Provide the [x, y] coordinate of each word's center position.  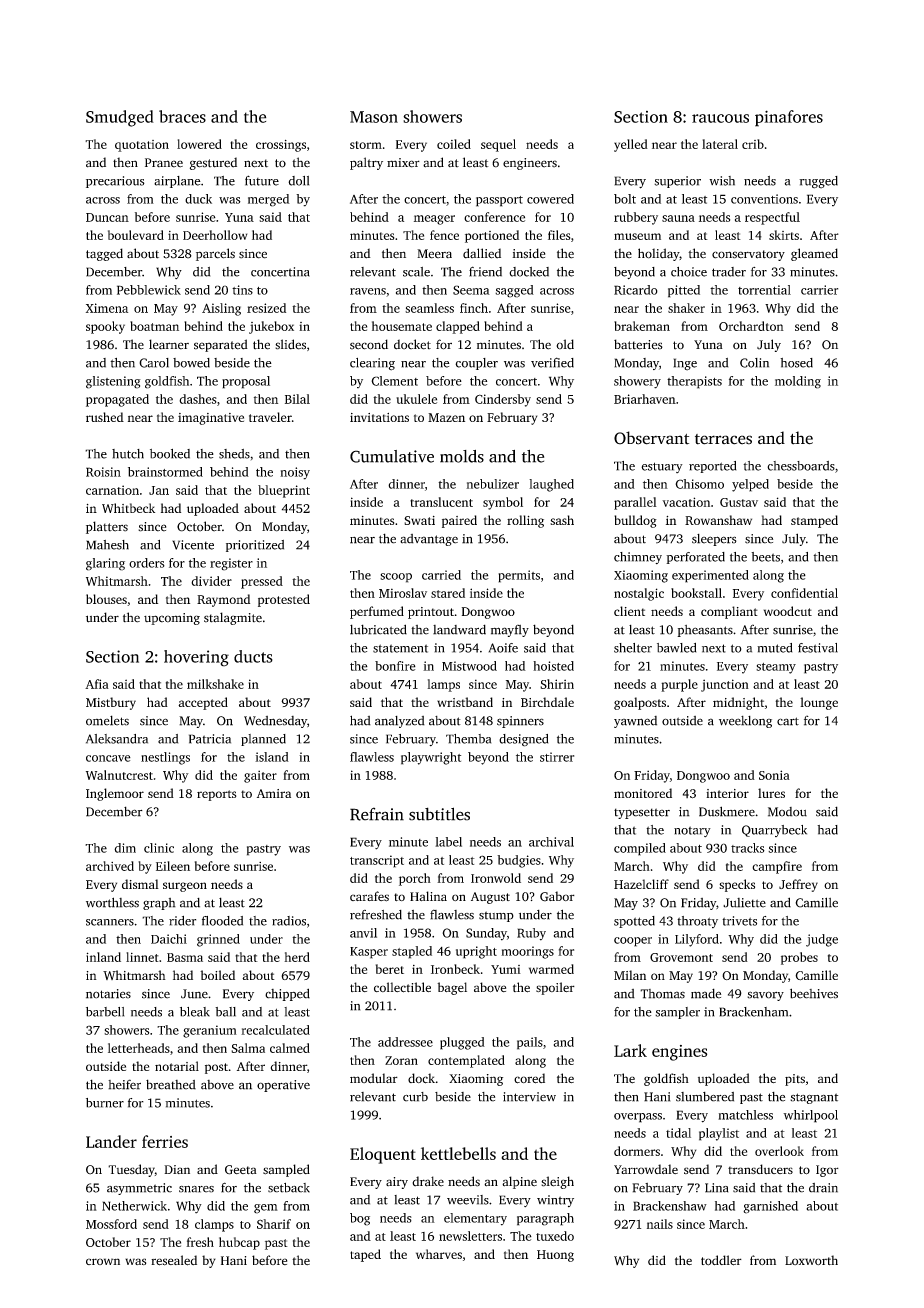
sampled [286, 1170]
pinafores [789, 118]
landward [459, 629]
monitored [643, 793]
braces [182, 116]
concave [108, 758]
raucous [720, 118]
